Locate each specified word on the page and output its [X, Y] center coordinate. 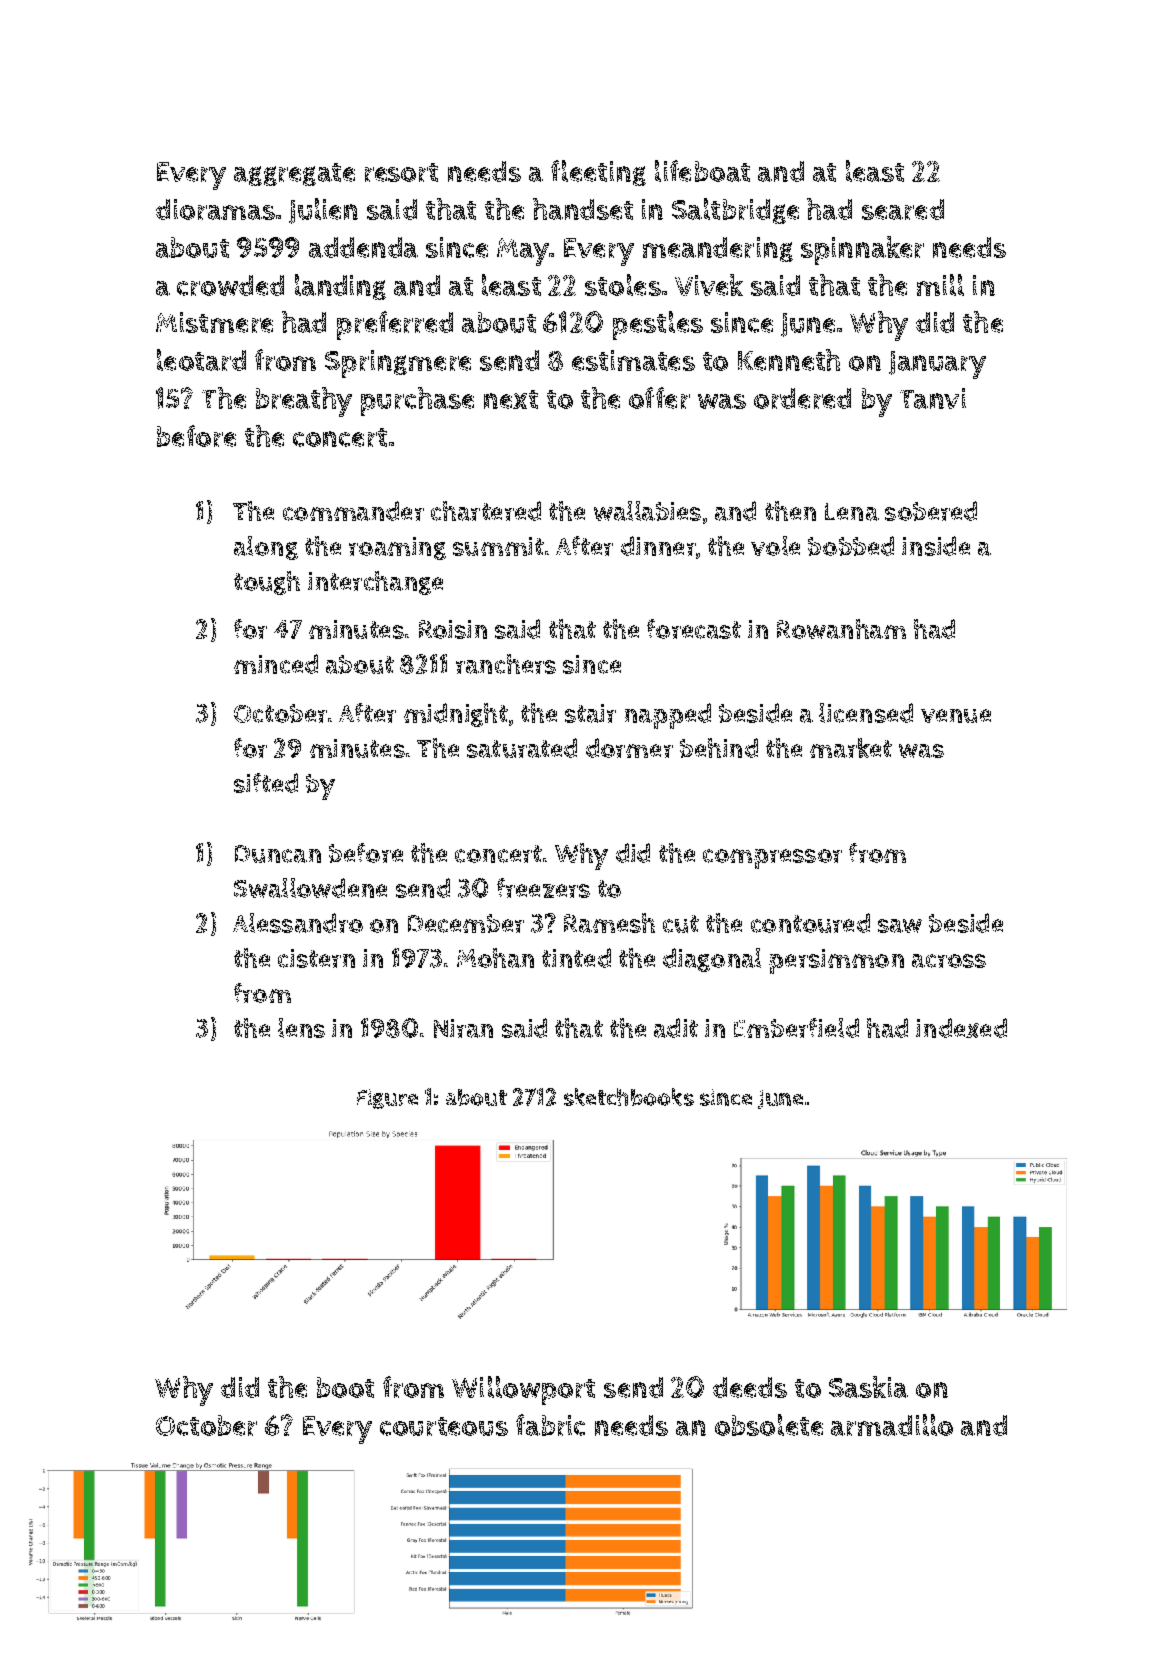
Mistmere [214, 322]
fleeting [598, 173]
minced [276, 664]
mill [940, 285]
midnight [456, 715]
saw [900, 926]
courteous [444, 1426]
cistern [316, 958]
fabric [550, 1425]
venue [956, 716]
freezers [543, 888]
